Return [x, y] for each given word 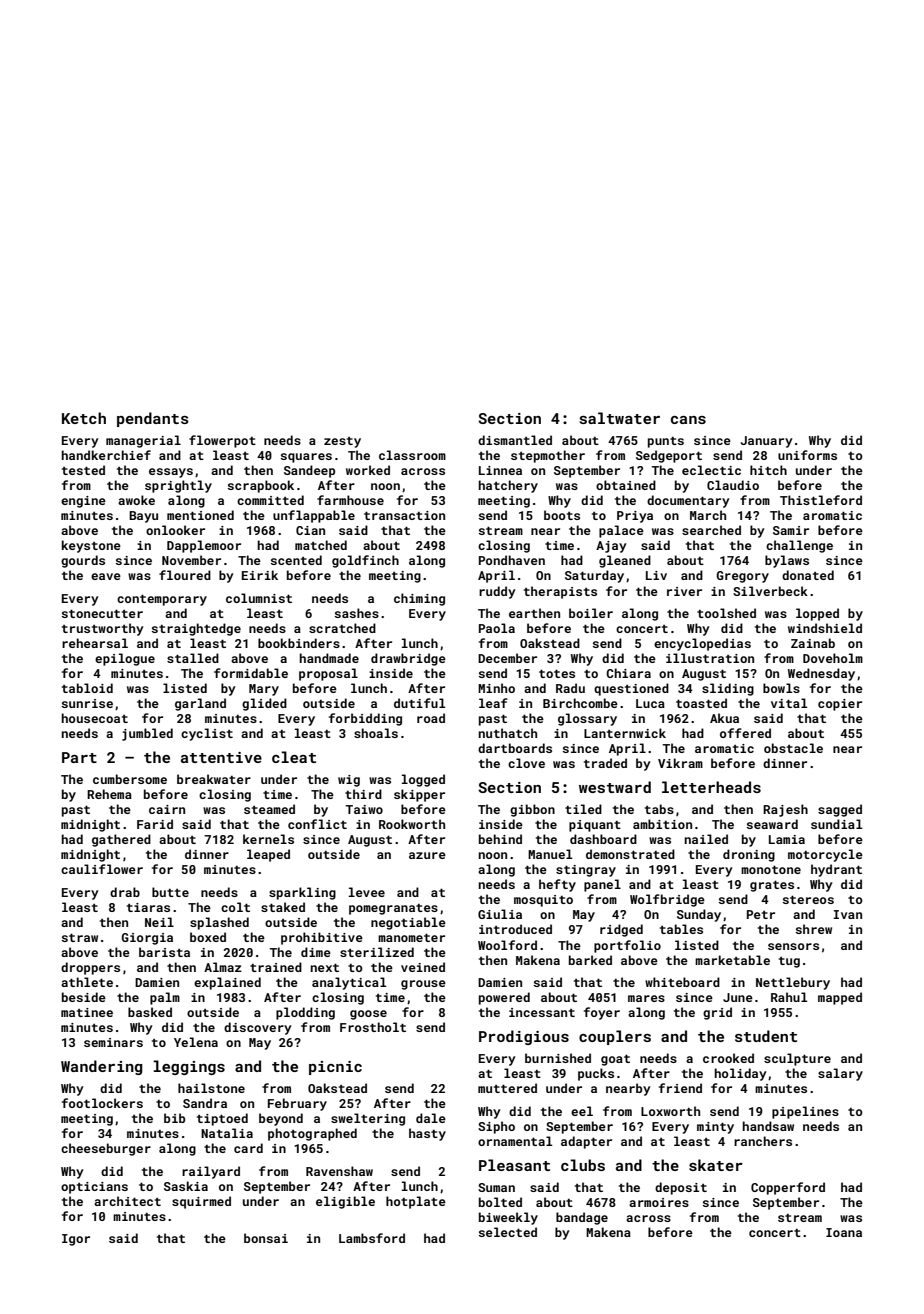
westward [615, 787]
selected [508, 1232]
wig [349, 781]
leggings [189, 1067]
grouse [423, 985]
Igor [76, 1240]
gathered [121, 840]
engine [83, 502]
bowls [781, 688]
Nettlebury [793, 983]
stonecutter [102, 613]
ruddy [497, 592]
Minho [496, 688]
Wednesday [821, 674]
